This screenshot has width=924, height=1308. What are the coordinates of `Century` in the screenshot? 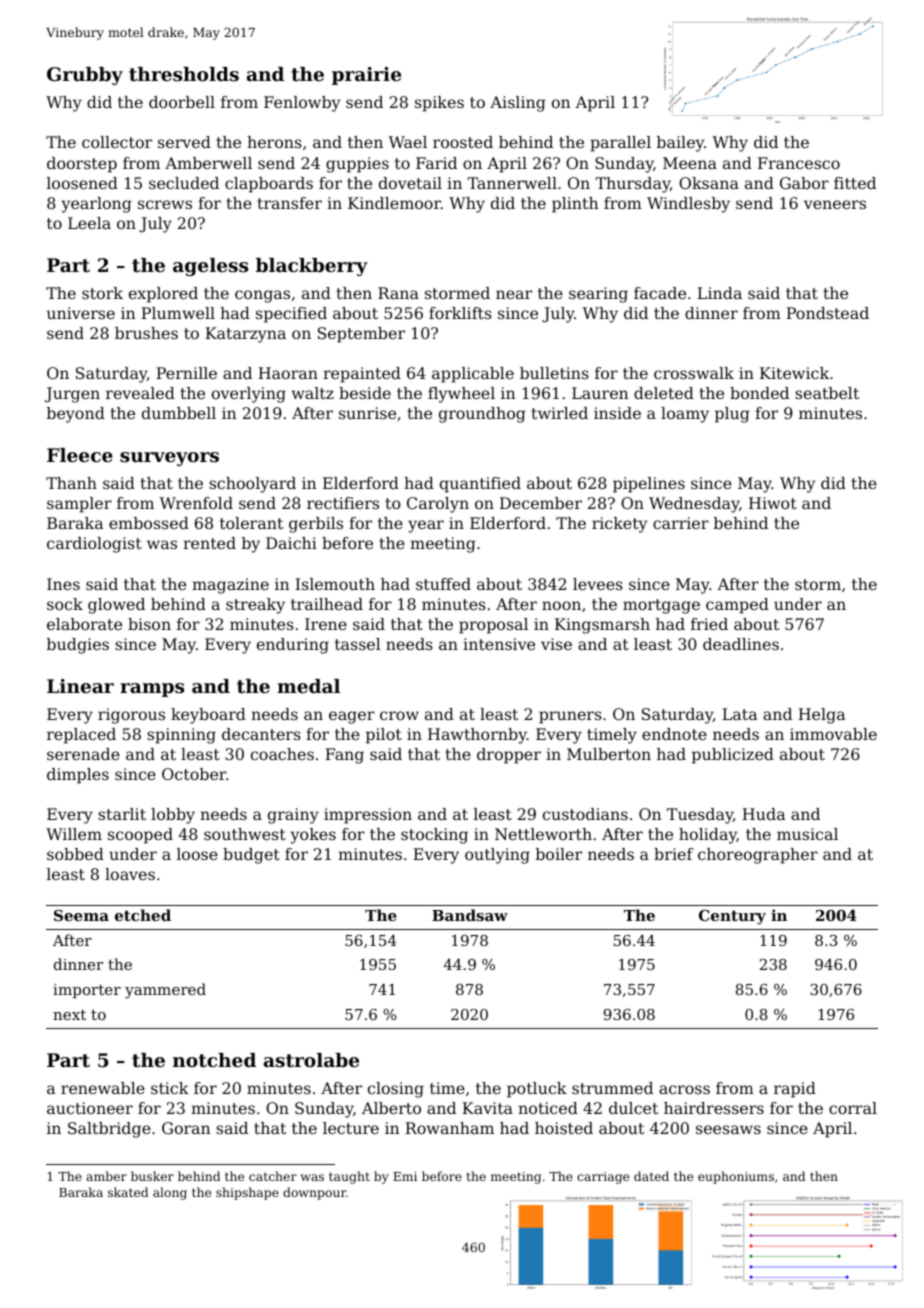 It's located at (732, 917).
